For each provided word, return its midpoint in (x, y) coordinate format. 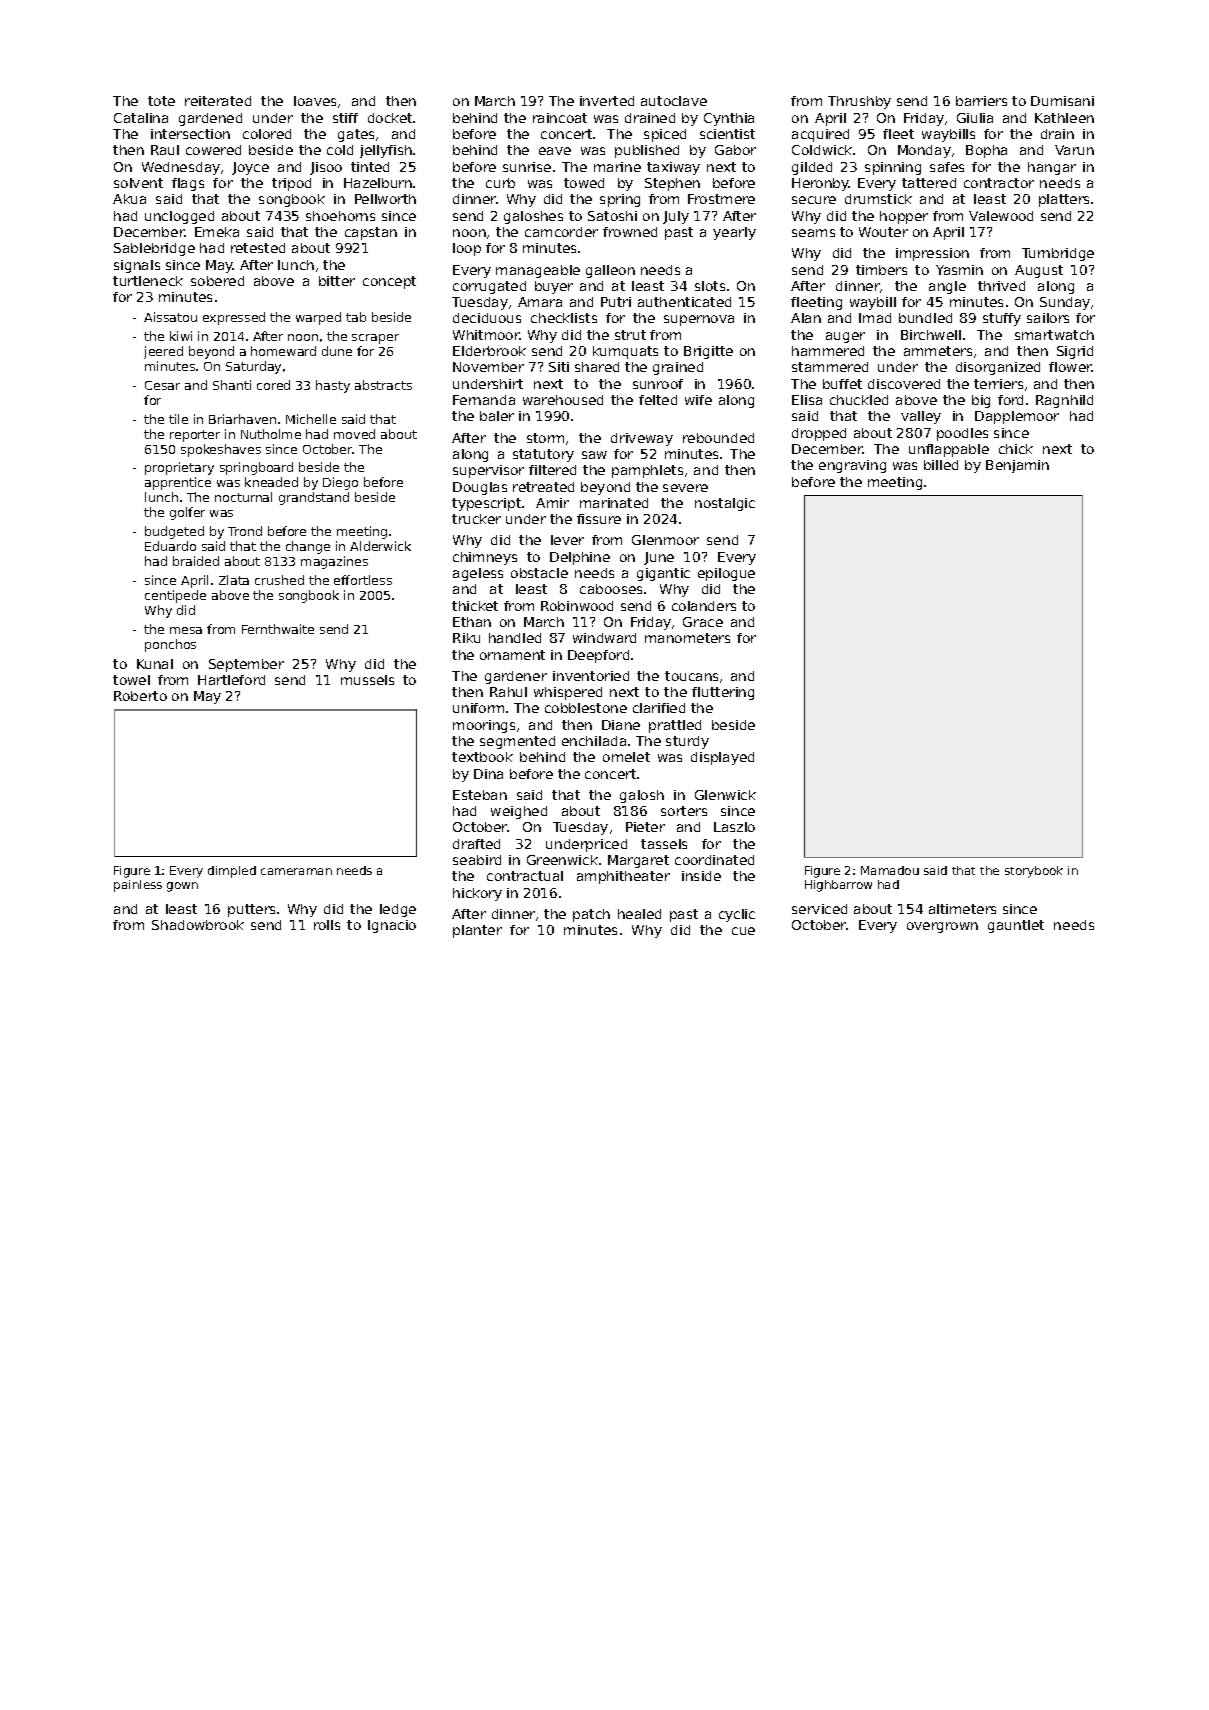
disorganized (998, 368)
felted (658, 400)
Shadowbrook (198, 925)
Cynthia (729, 119)
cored (273, 385)
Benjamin (1017, 466)
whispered (568, 693)
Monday (924, 151)
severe (685, 488)
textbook (482, 757)
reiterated (218, 101)
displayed (722, 758)
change (308, 547)
